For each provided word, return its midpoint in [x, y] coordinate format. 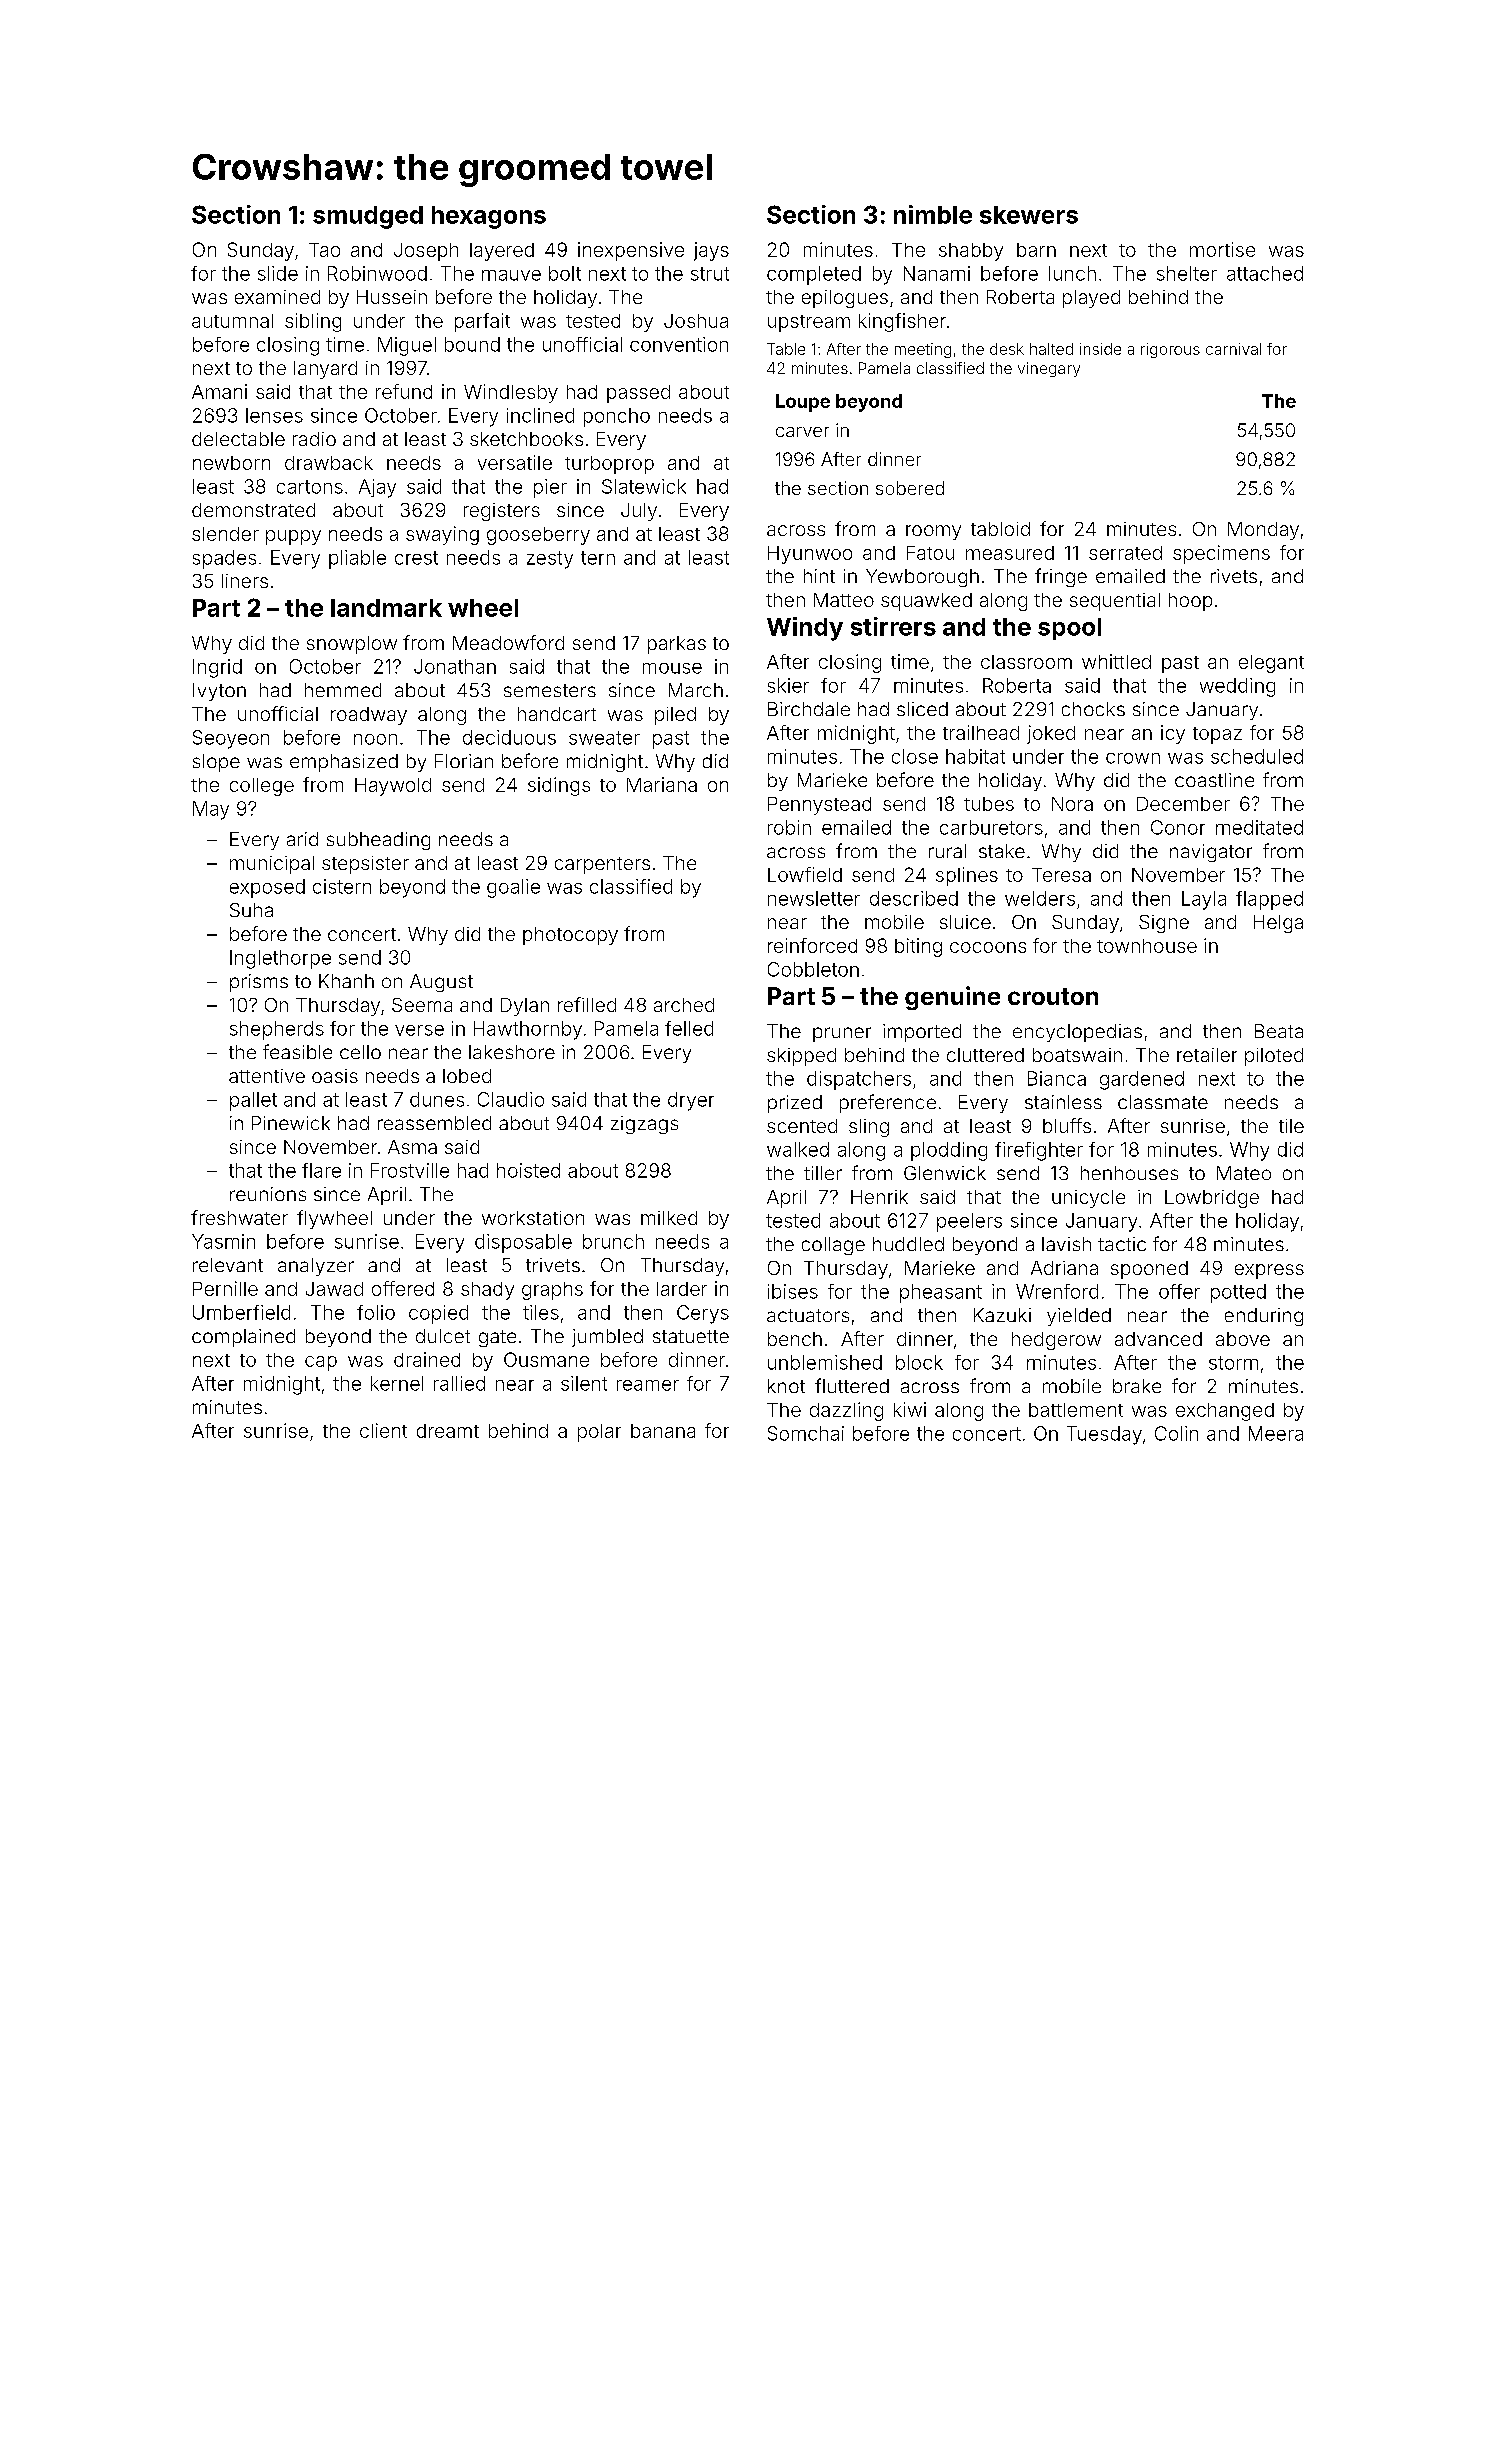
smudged [368, 217]
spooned [1149, 1270]
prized [795, 1104]
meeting [923, 350]
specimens [1221, 554]
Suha [251, 910]
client [383, 1430]
